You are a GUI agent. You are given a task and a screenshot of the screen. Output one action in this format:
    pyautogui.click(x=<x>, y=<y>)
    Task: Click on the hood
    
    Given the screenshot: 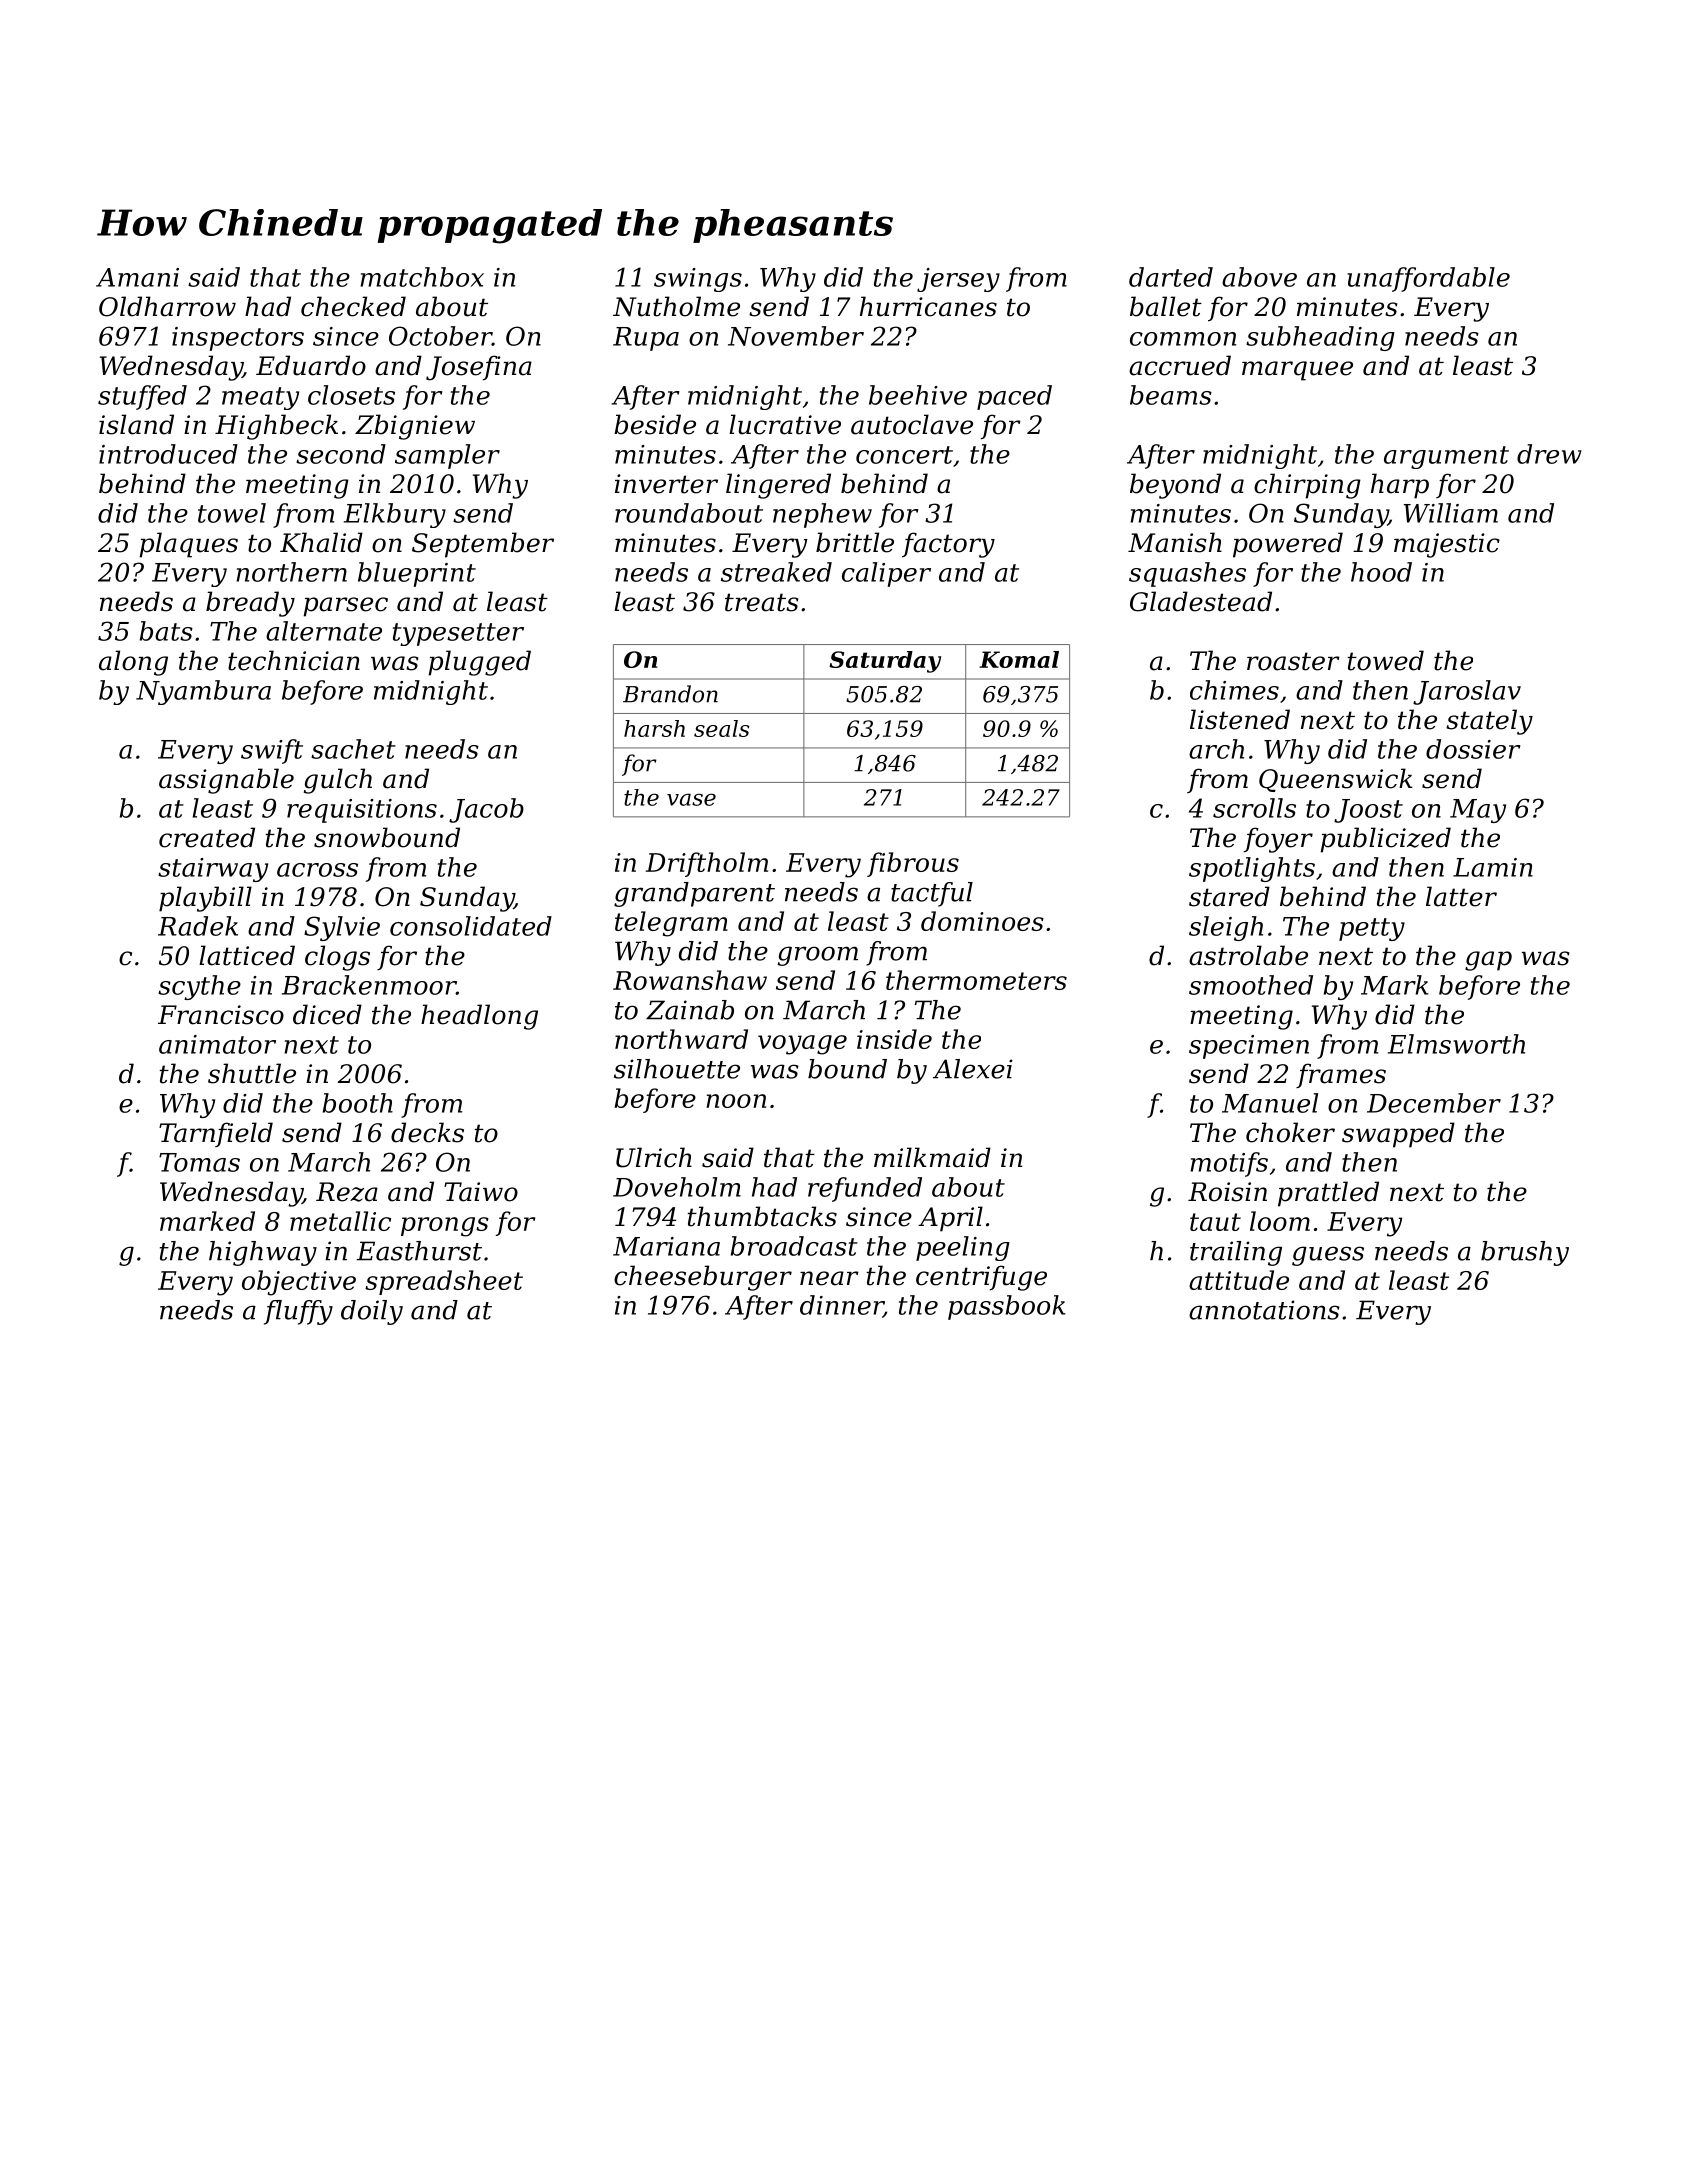 What is the action you would take?
    pyautogui.click(x=1381, y=572)
